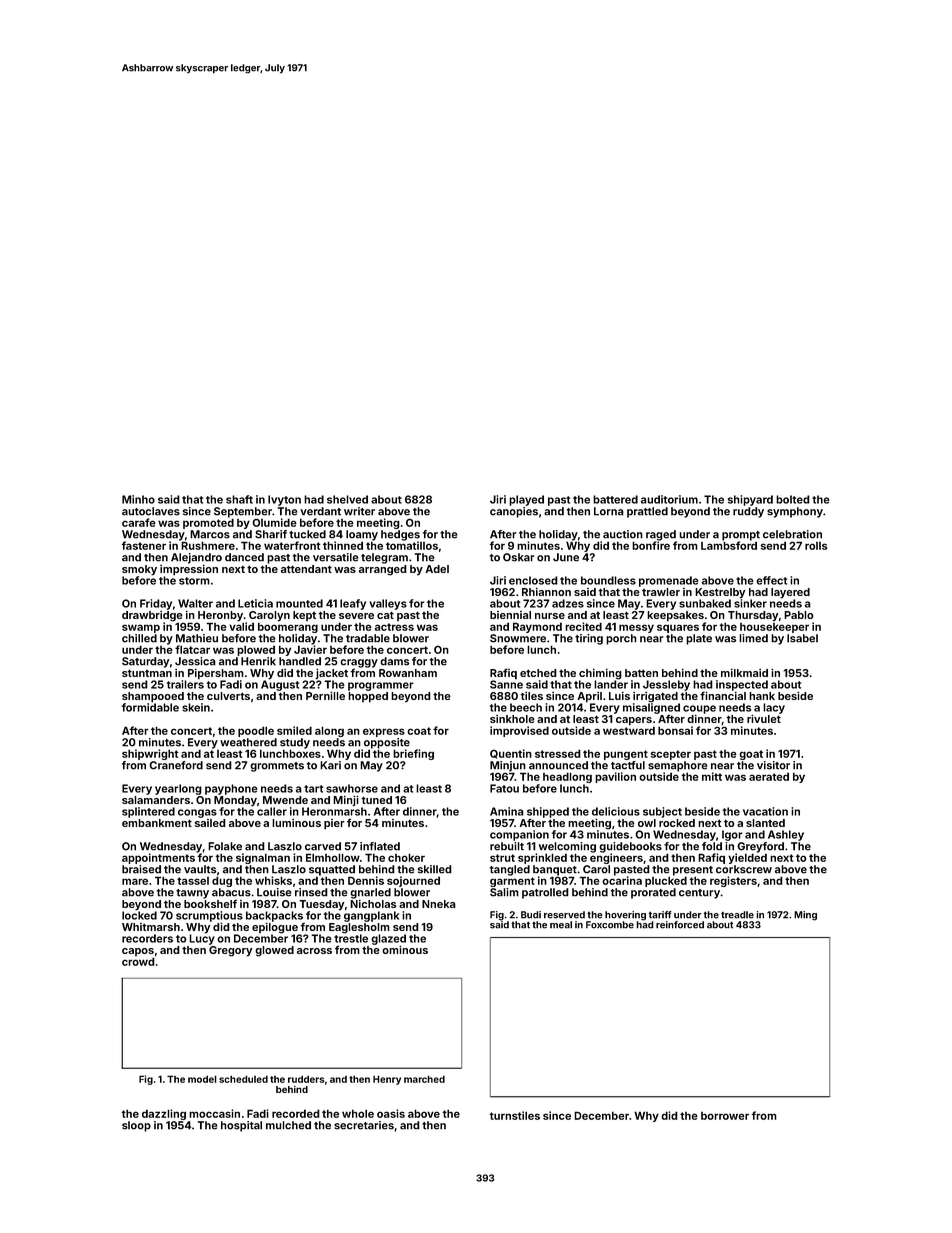 This screenshot has height=1233, width=952. Describe the element at coordinates (769, 776) in the screenshot. I see `aerated` at that location.
